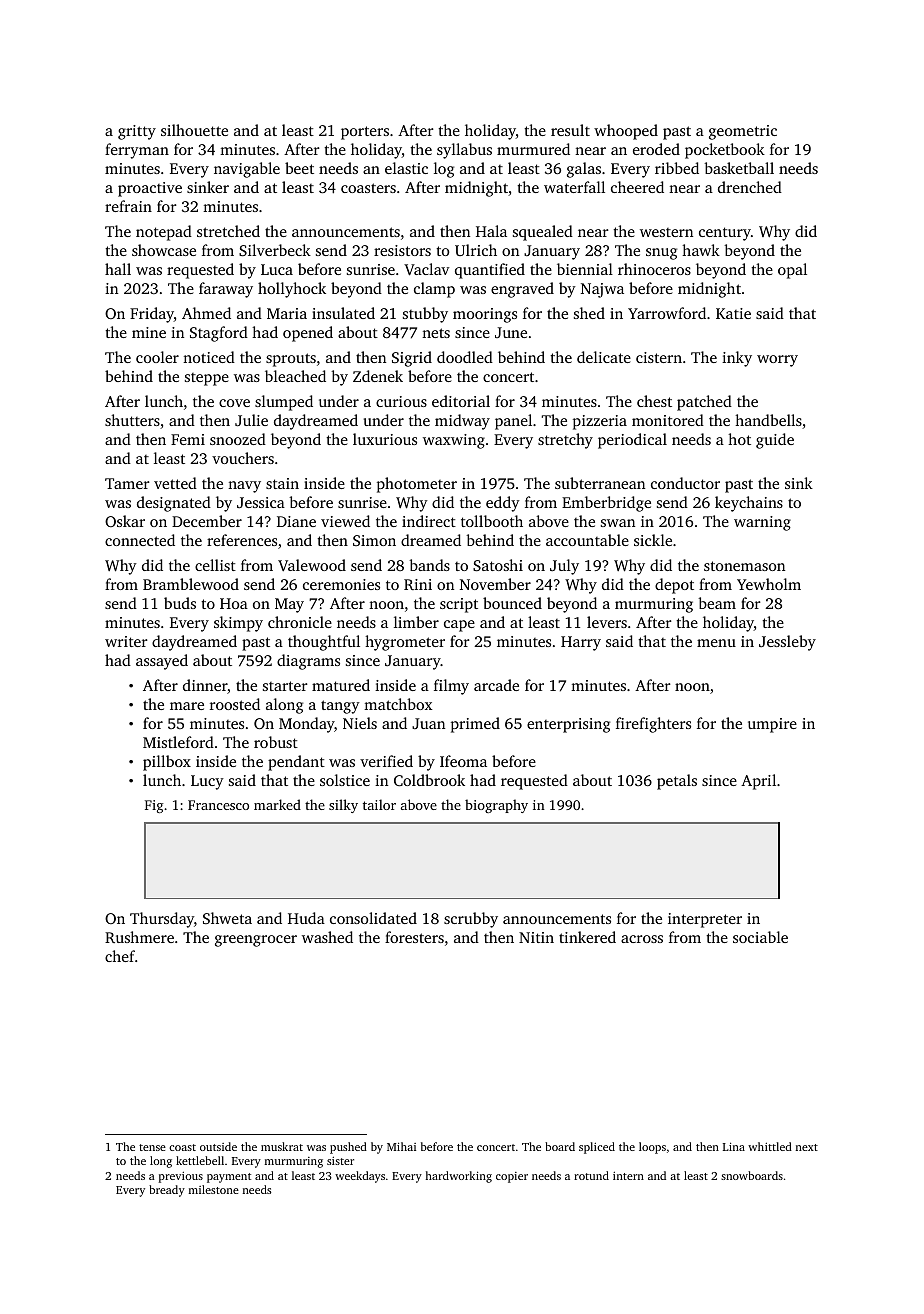  What do you see at coordinates (167, 1191) in the image?
I see `bready` at bounding box center [167, 1191].
